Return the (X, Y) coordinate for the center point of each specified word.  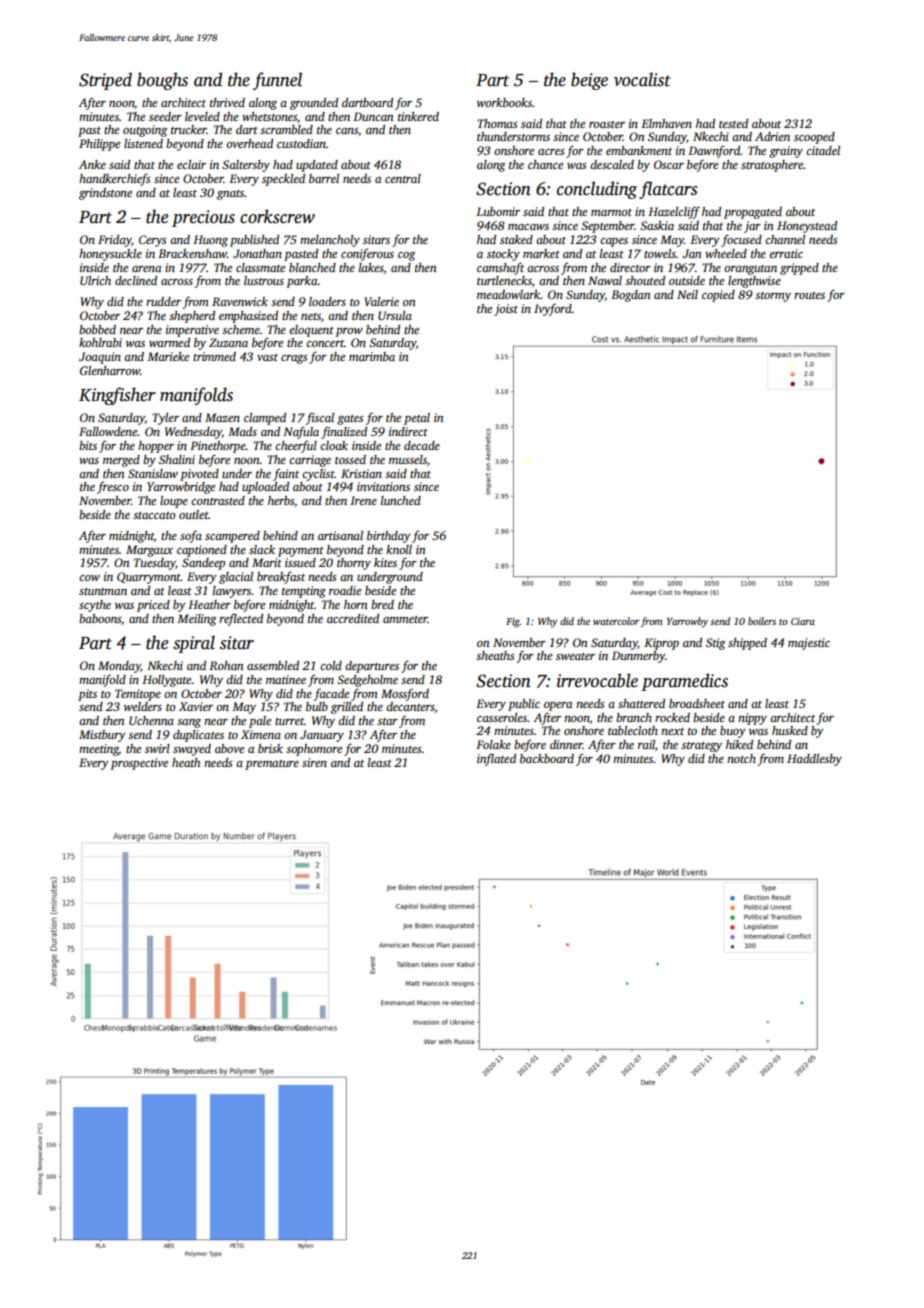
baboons (100, 618)
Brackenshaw (192, 253)
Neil (687, 294)
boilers (762, 621)
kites (385, 562)
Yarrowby (687, 622)
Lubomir (498, 211)
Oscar (669, 164)
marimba (372, 356)
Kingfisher (117, 396)
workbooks (504, 102)
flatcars (668, 190)
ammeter (405, 619)
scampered (232, 537)
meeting (99, 750)
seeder (165, 116)
